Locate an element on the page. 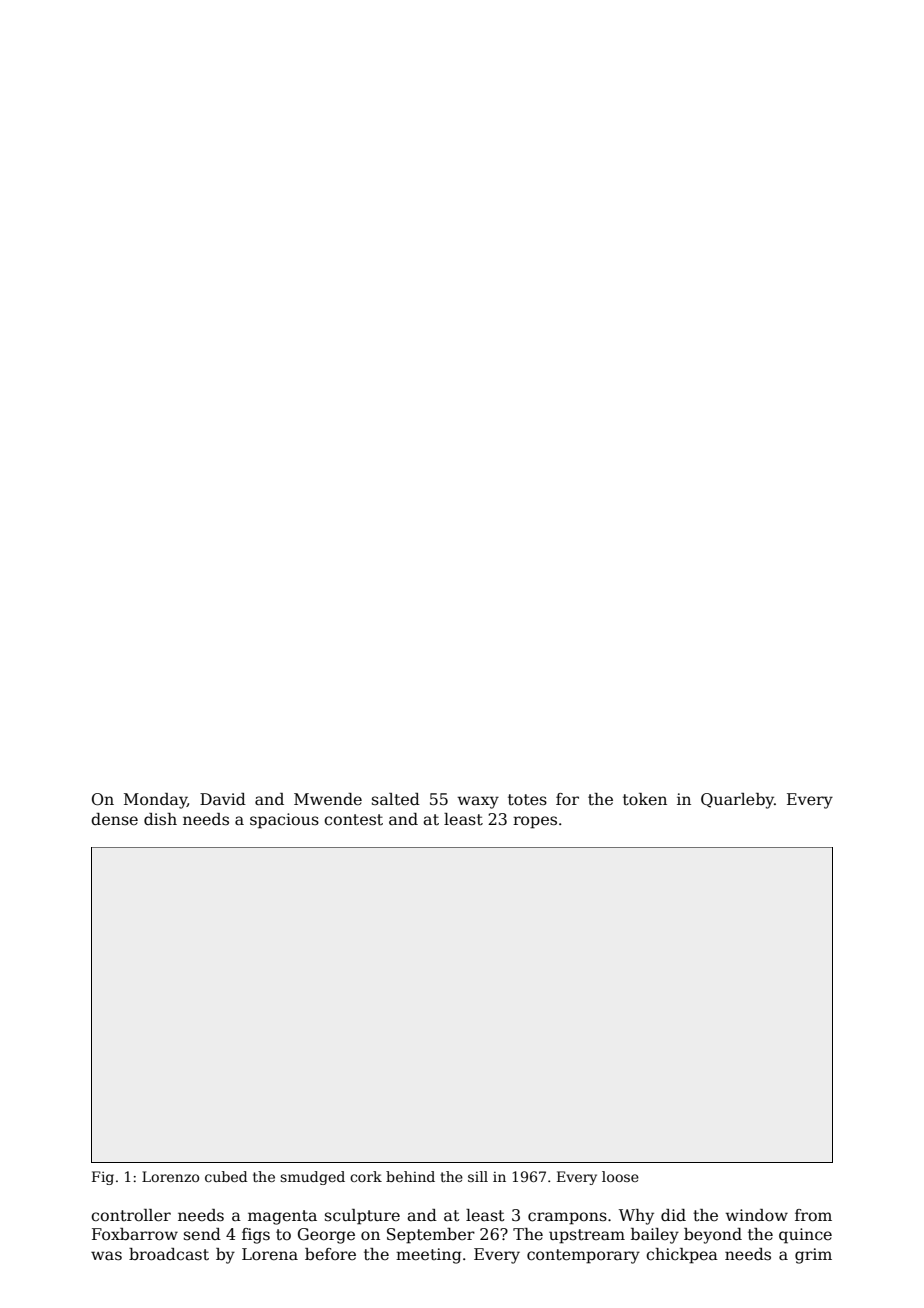  ropes is located at coordinates (535, 822).
